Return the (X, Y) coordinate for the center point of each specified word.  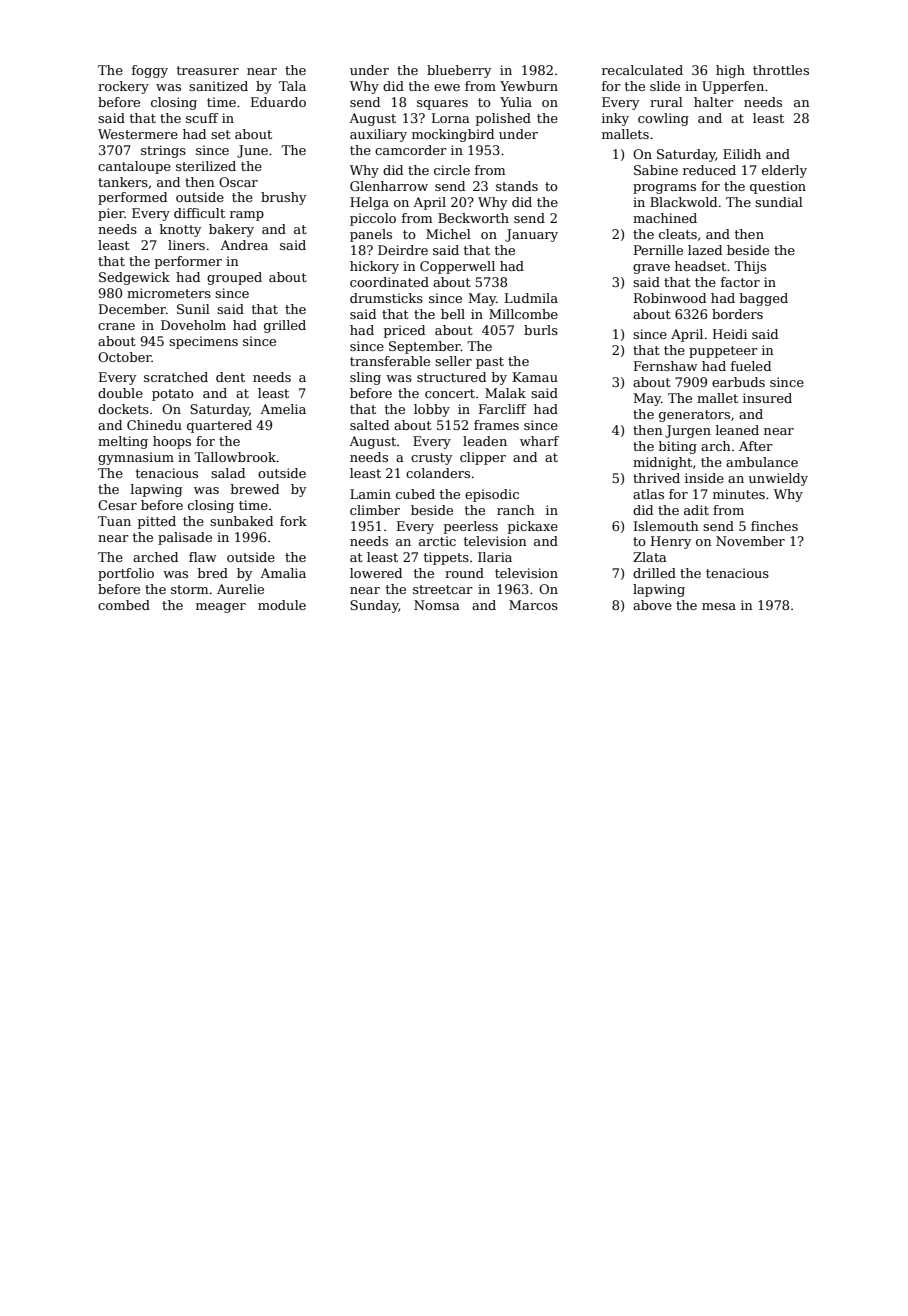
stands (517, 186)
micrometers (169, 293)
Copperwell (457, 267)
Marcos (533, 605)
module (282, 605)
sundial (779, 202)
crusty (431, 459)
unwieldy (778, 479)
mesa (719, 606)
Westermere (138, 134)
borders (737, 314)
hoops (172, 442)
